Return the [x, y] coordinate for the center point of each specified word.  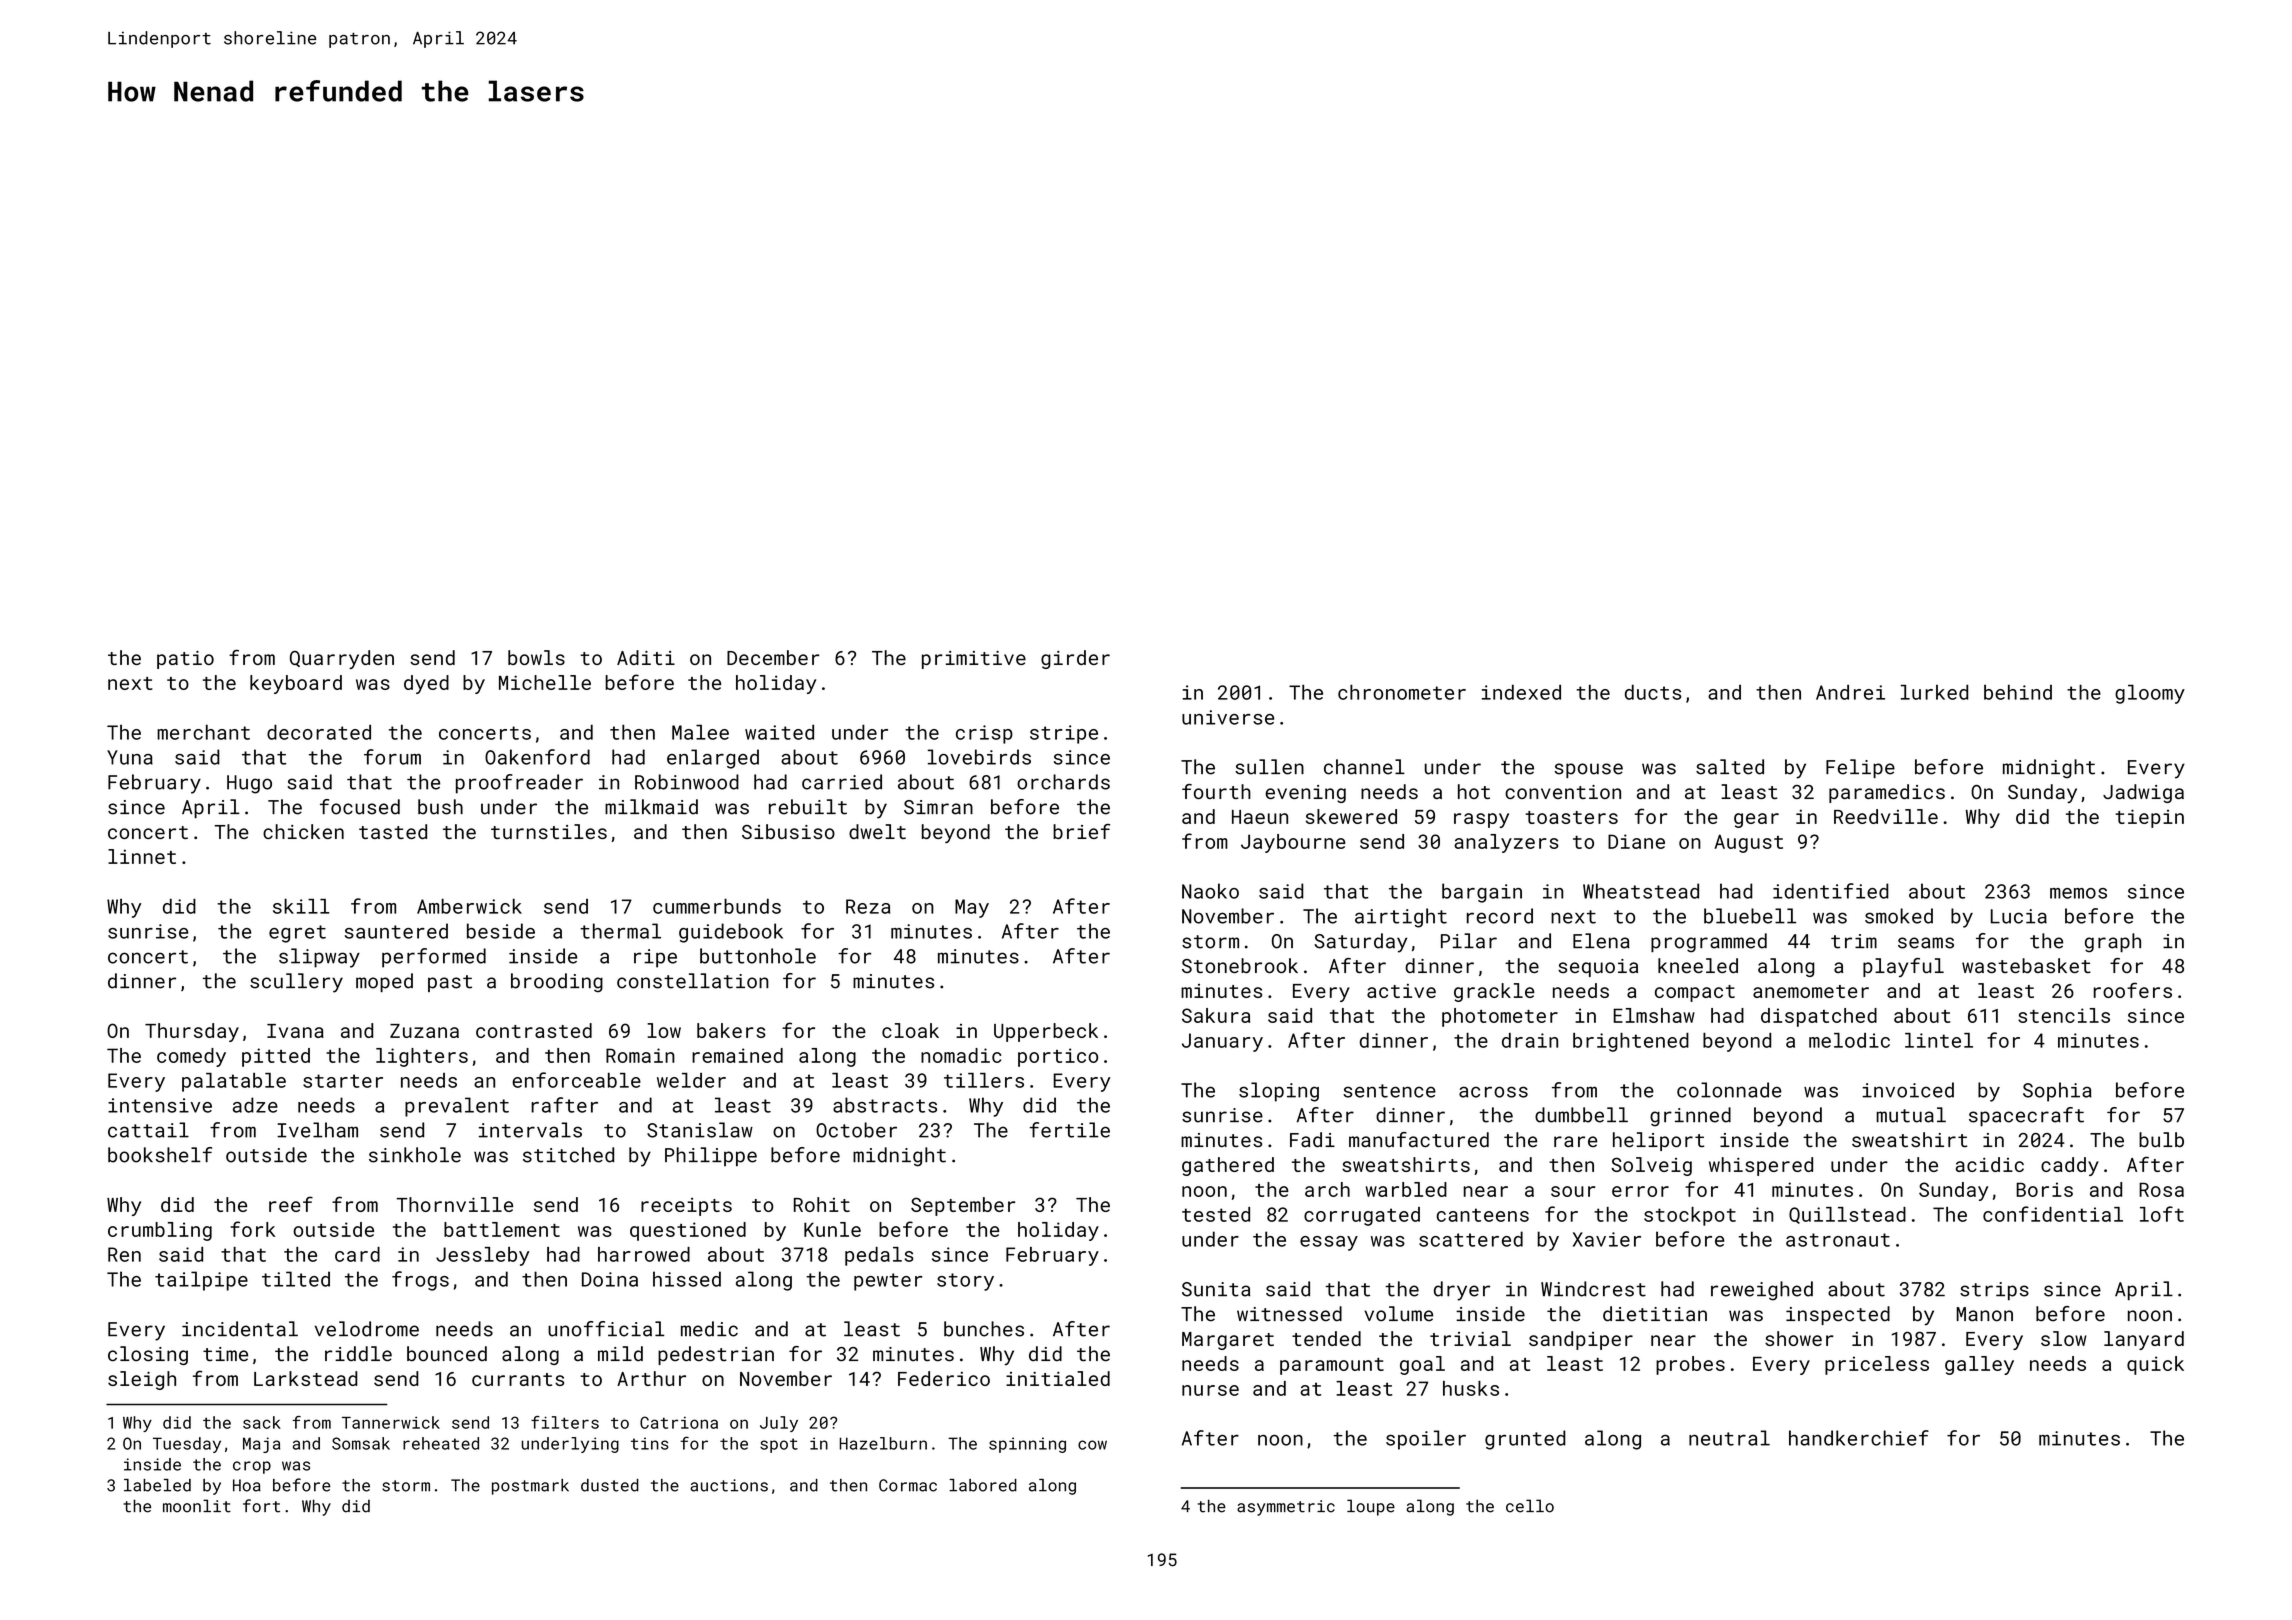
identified [1831, 891]
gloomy [2150, 694]
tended [1326, 1338]
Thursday [192, 1032]
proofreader [519, 784]
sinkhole [415, 1155]
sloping [1279, 1092]
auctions [729, 1485]
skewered [1351, 816]
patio [185, 660]
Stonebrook [1240, 965]
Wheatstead [1641, 891]
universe [1228, 717]
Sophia [2057, 1092]
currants [518, 1379]
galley [1979, 1365]
